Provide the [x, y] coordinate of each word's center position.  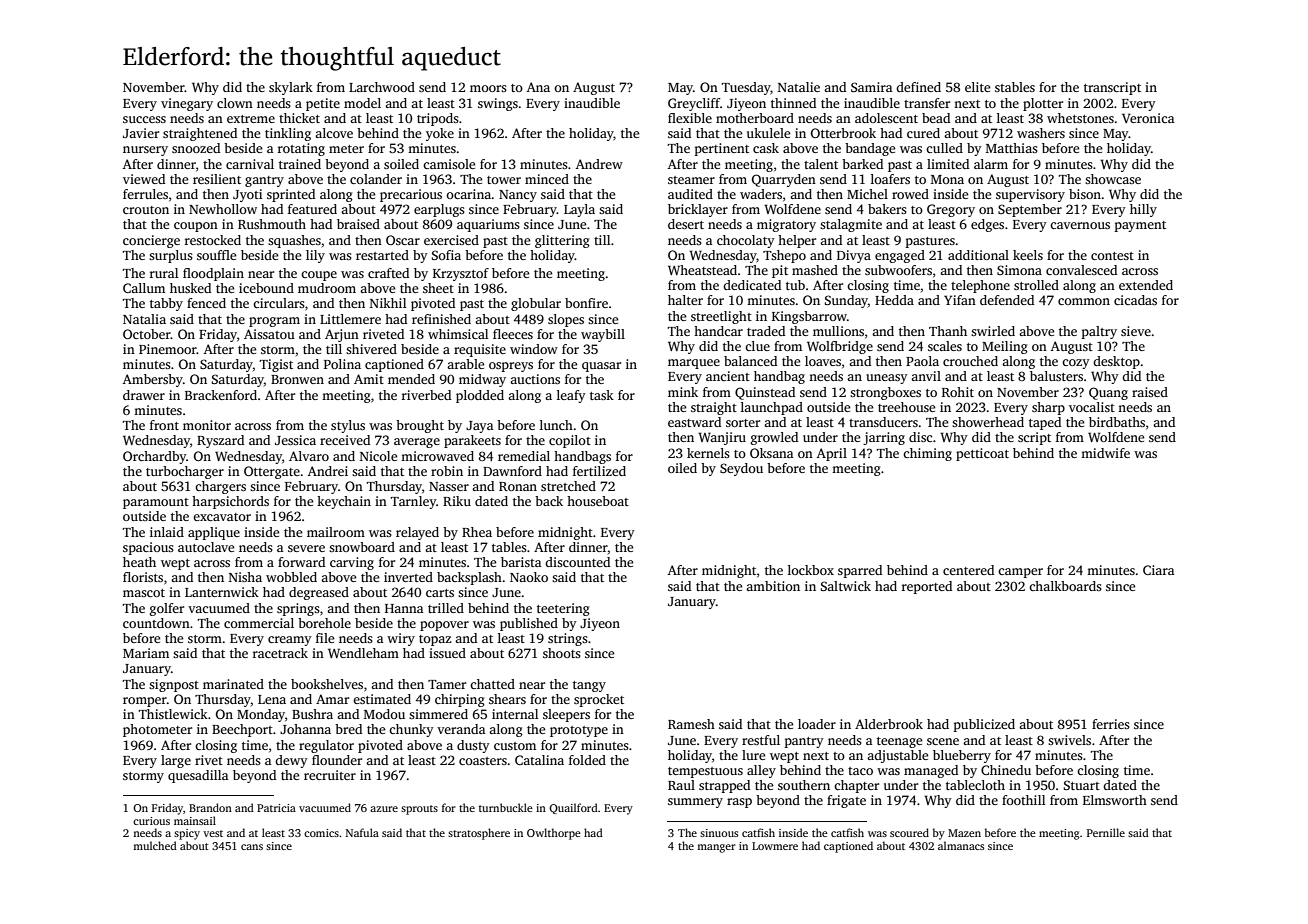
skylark [291, 88]
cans [252, 847]
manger [716, 848]
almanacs [961, 845]
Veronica [1148, 118]
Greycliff [694, 104]
